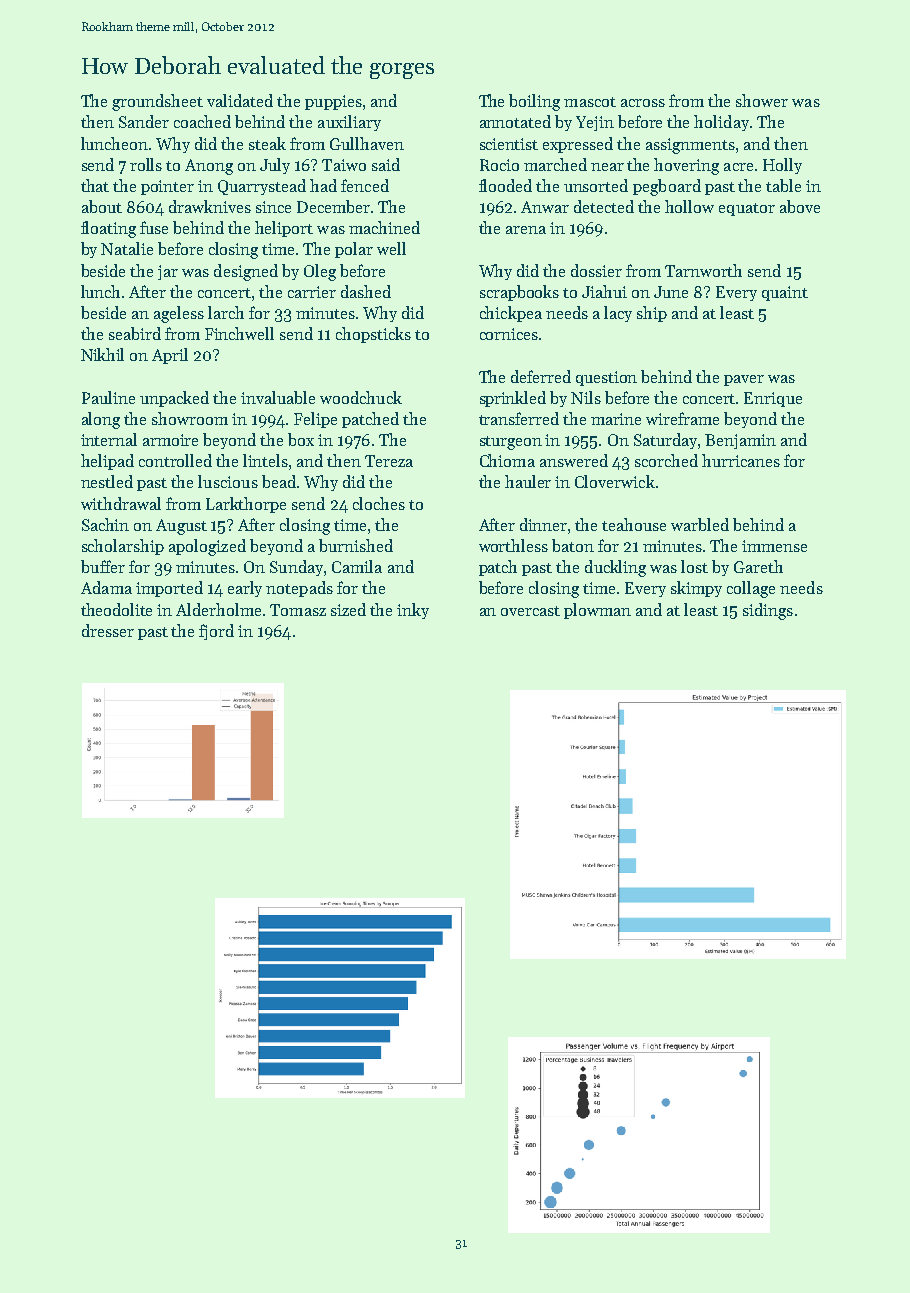 Image resolution: width=910 pixels, height=1293 pixels. What do you see at coordinates (618, 314) in the page?
I see `lacy` at bounding box center [618, 314].
